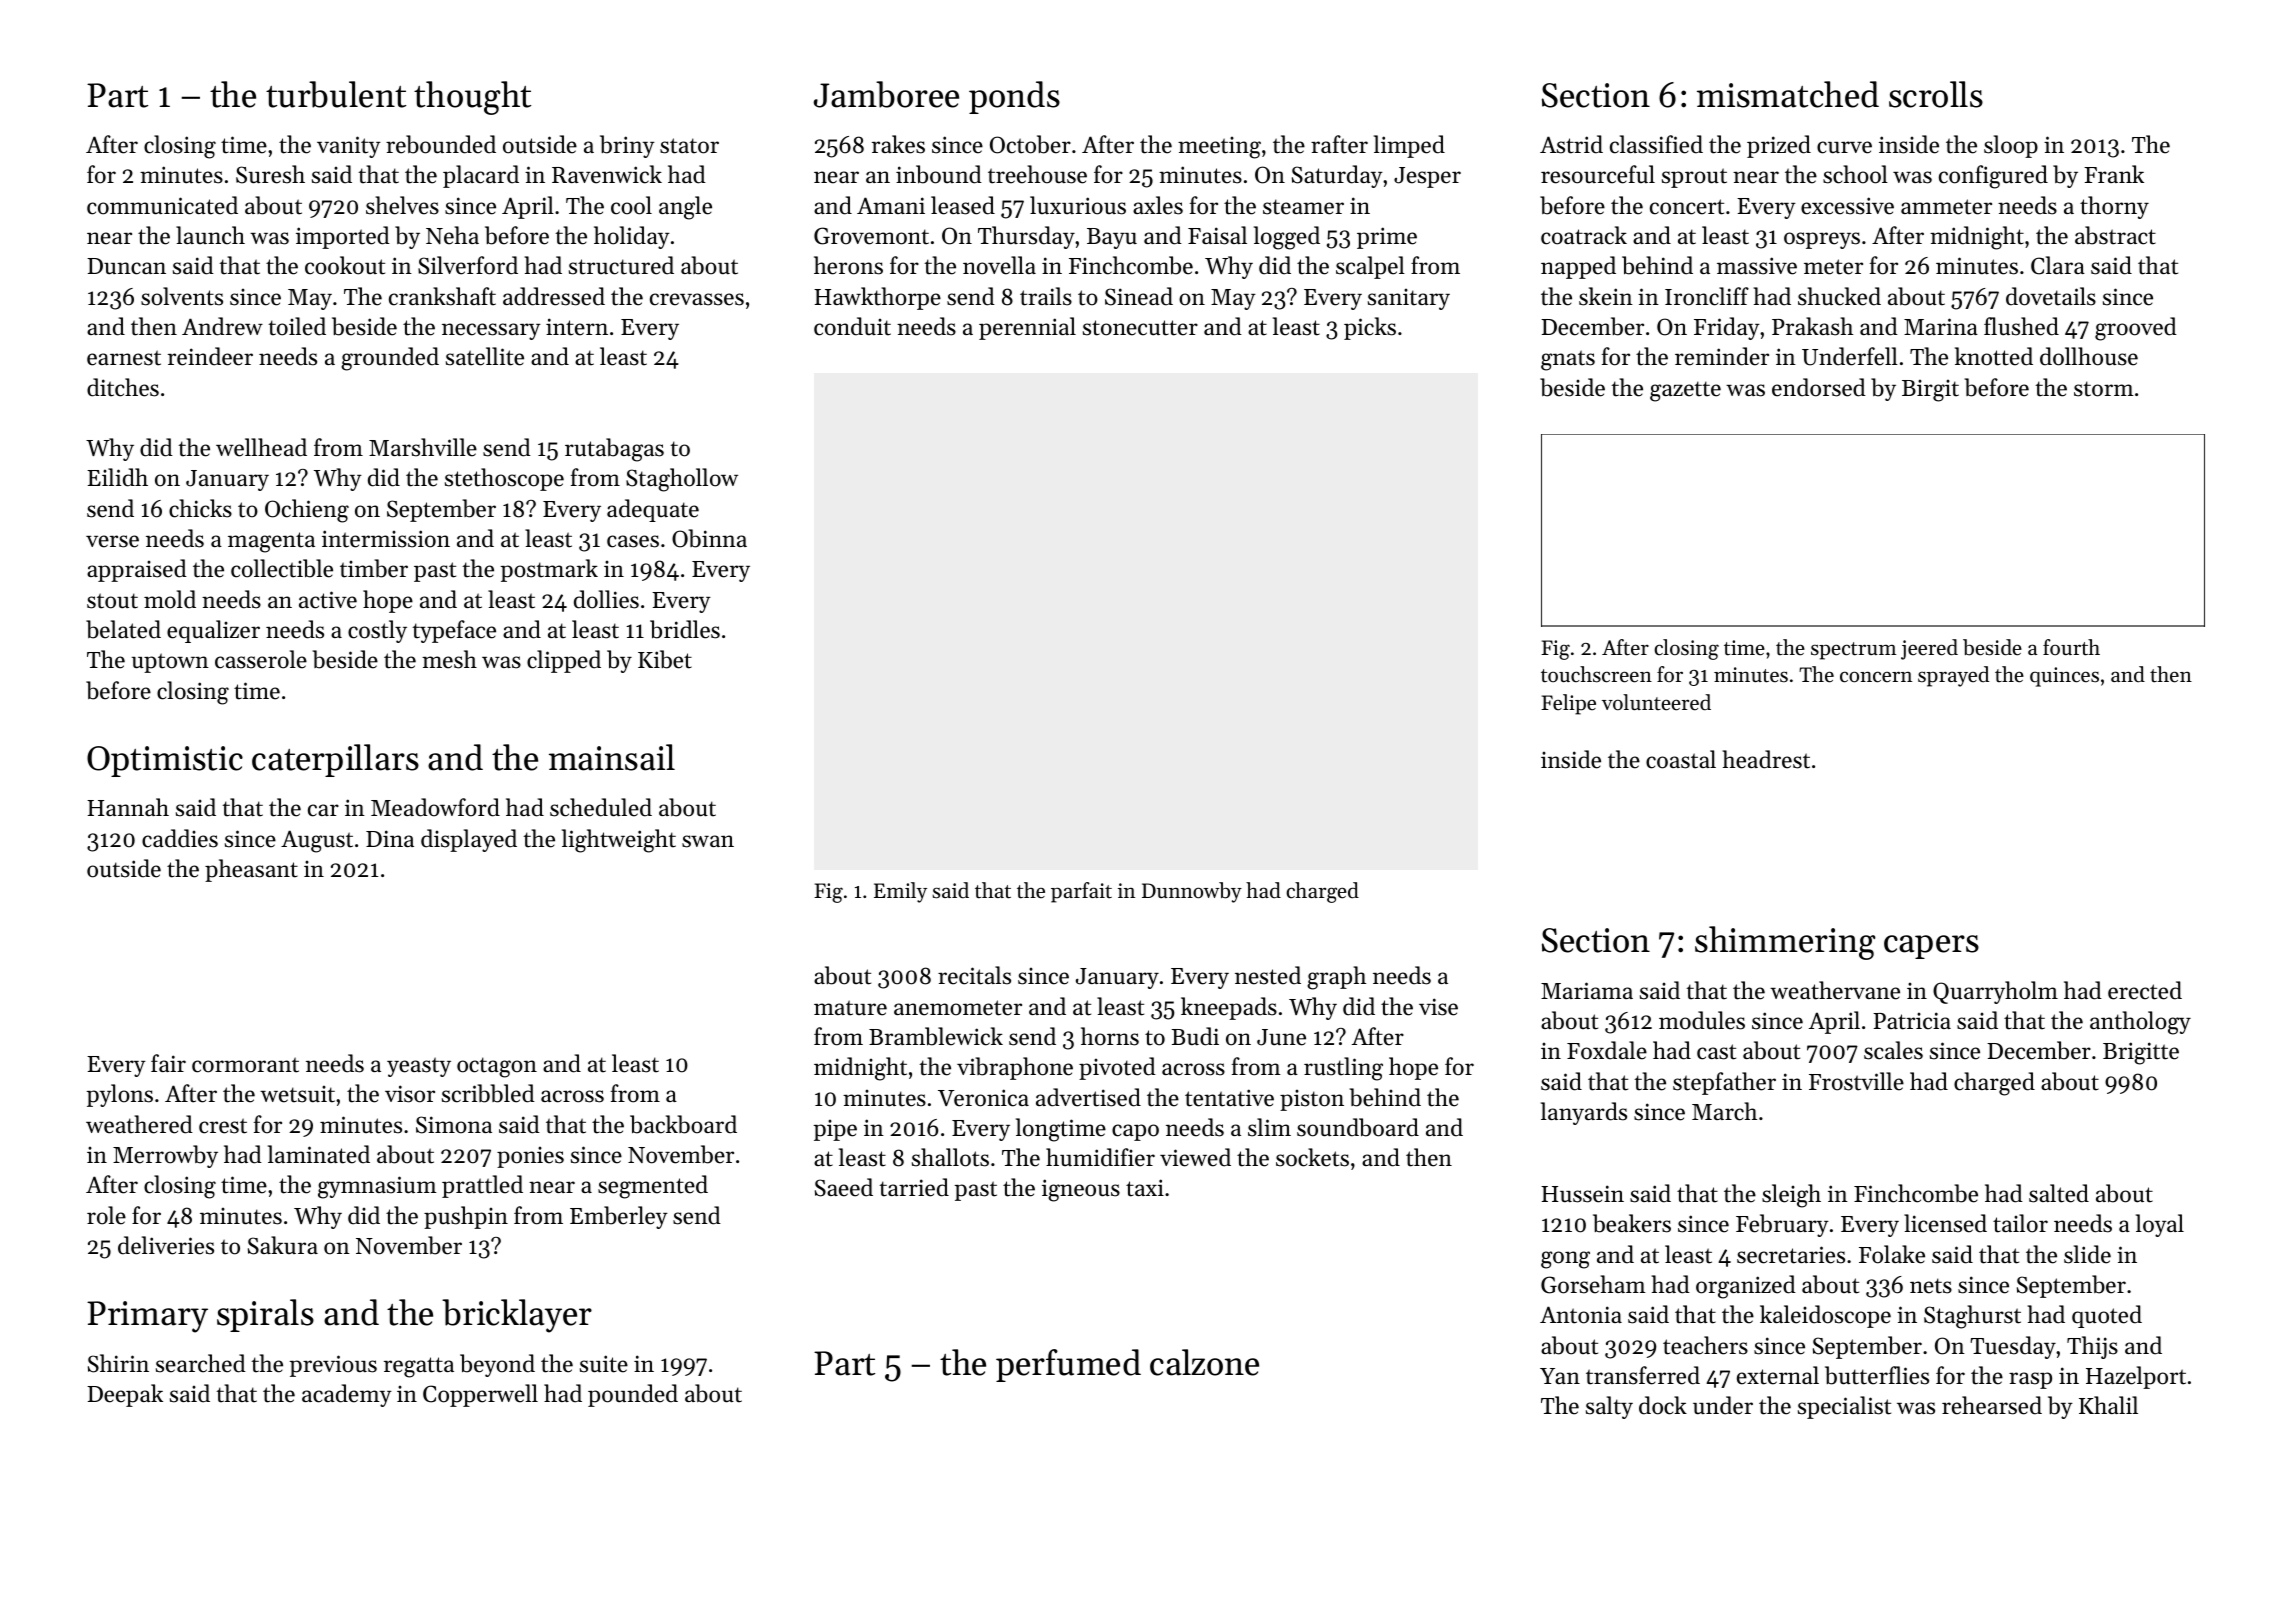 Image resolution: width=2292 pixels, height=1620 pixels. Describe the element at coordinates (336, 94) in the screenshot. I see `turbulent` at that location.
